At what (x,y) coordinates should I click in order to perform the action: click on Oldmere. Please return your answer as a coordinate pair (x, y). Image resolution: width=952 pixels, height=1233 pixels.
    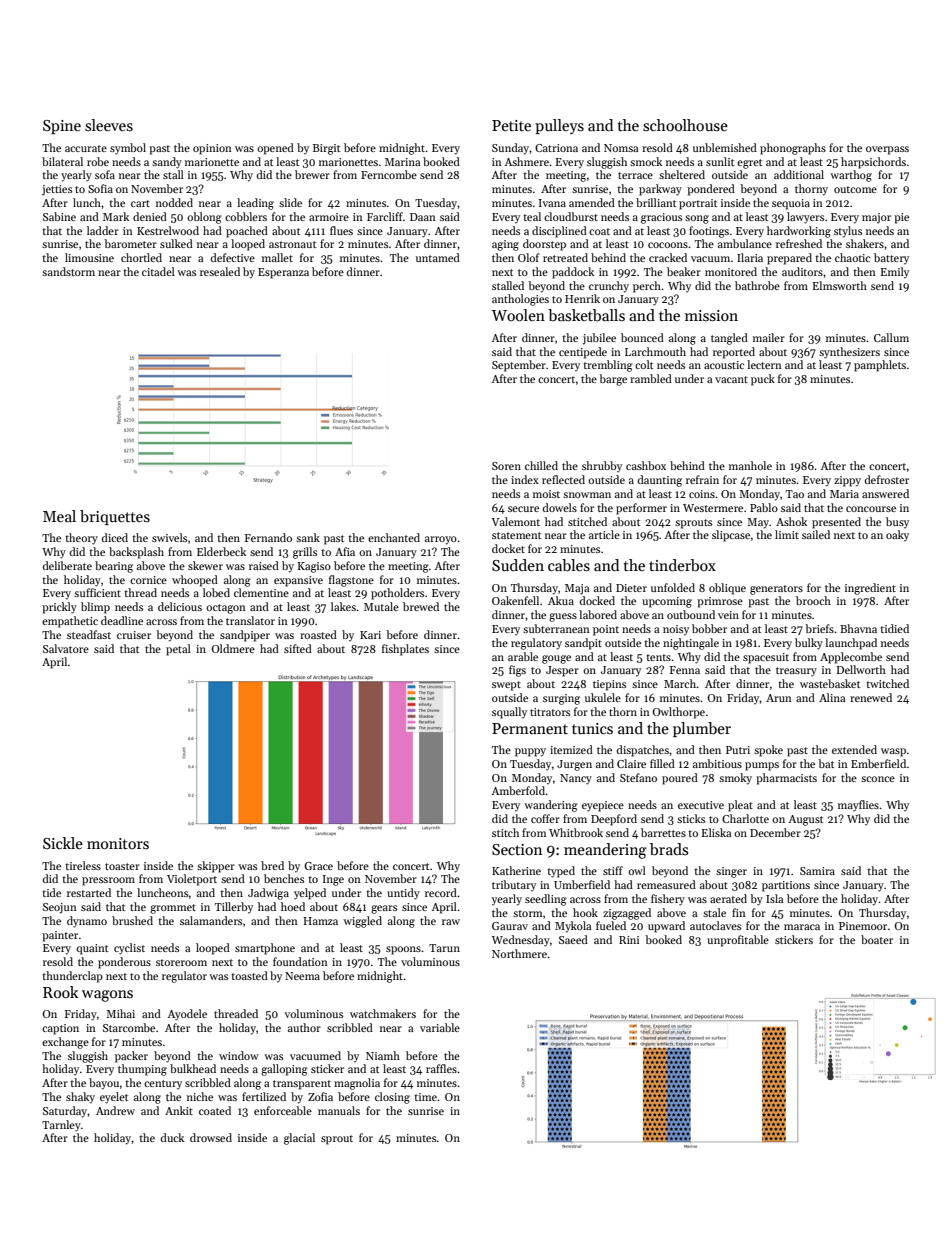
    Looking at the image, I should click on (233, 648).
